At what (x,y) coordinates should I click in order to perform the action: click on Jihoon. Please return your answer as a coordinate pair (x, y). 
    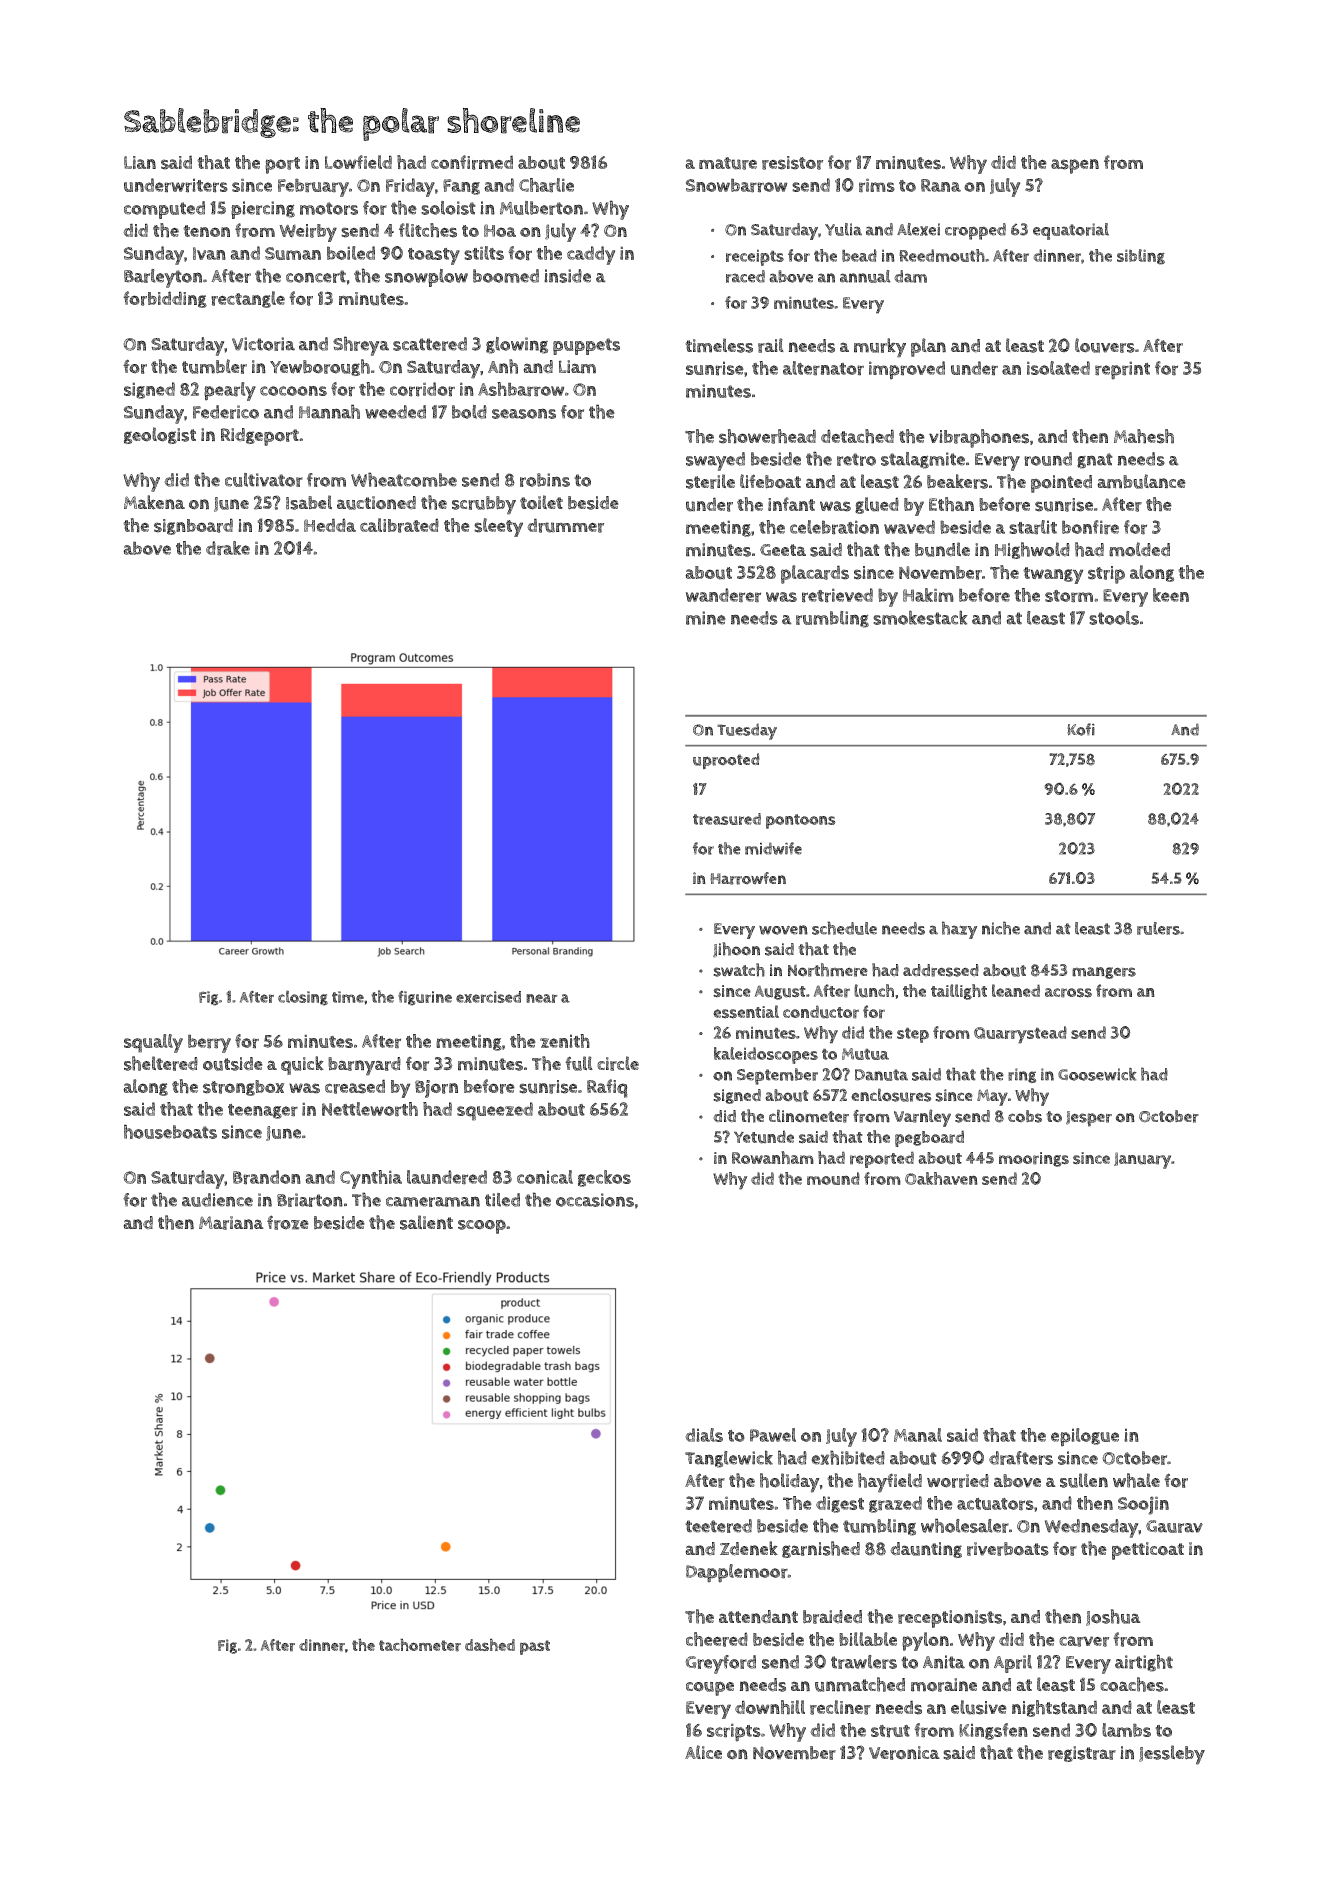
    Looking at the image, I should click on (736, 950).
